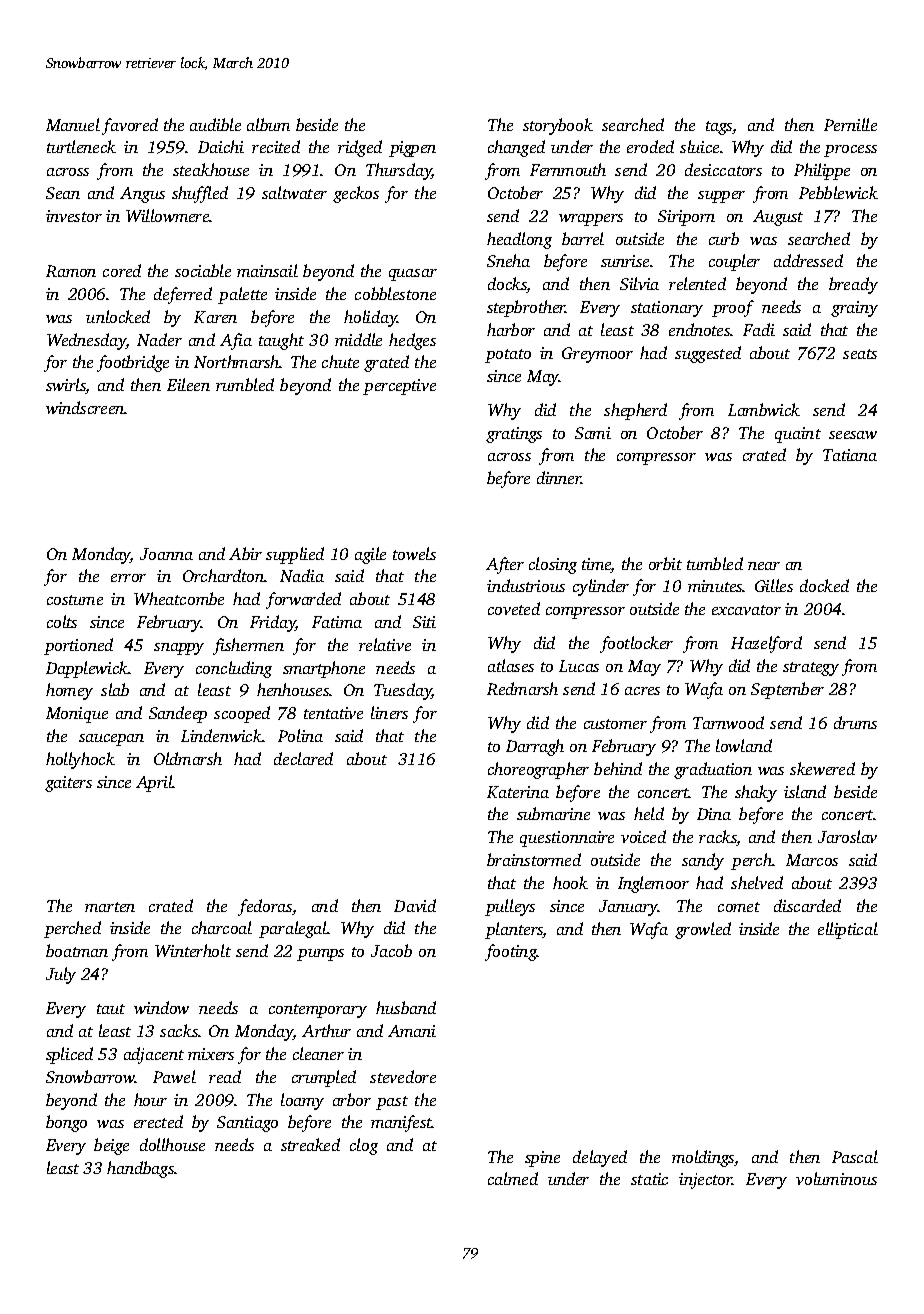  I want to click on tags, so click(719, 128).
